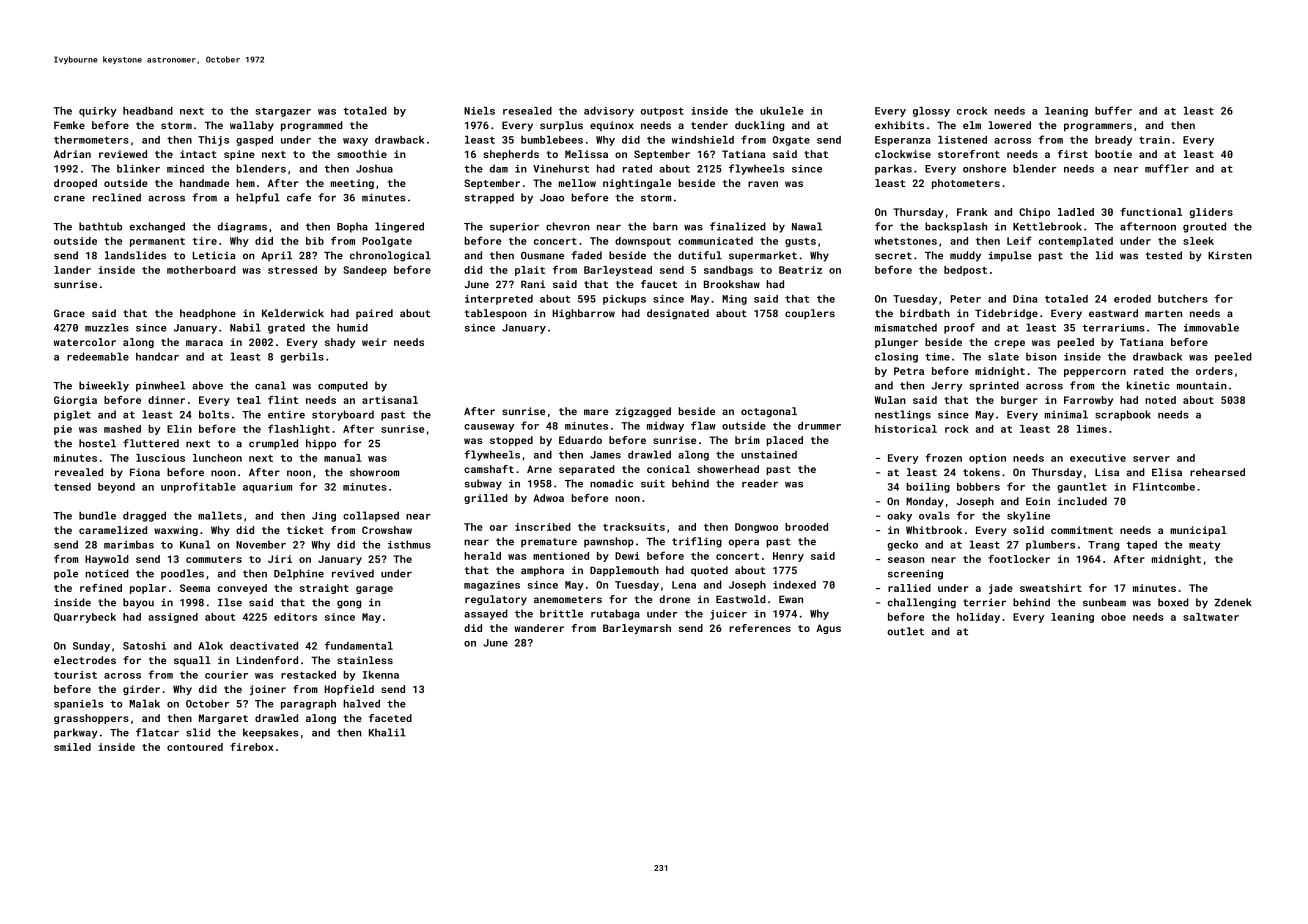 The height and width of the screenshot is (924, 1308). I want to click on Agus, so click(828, 629).
